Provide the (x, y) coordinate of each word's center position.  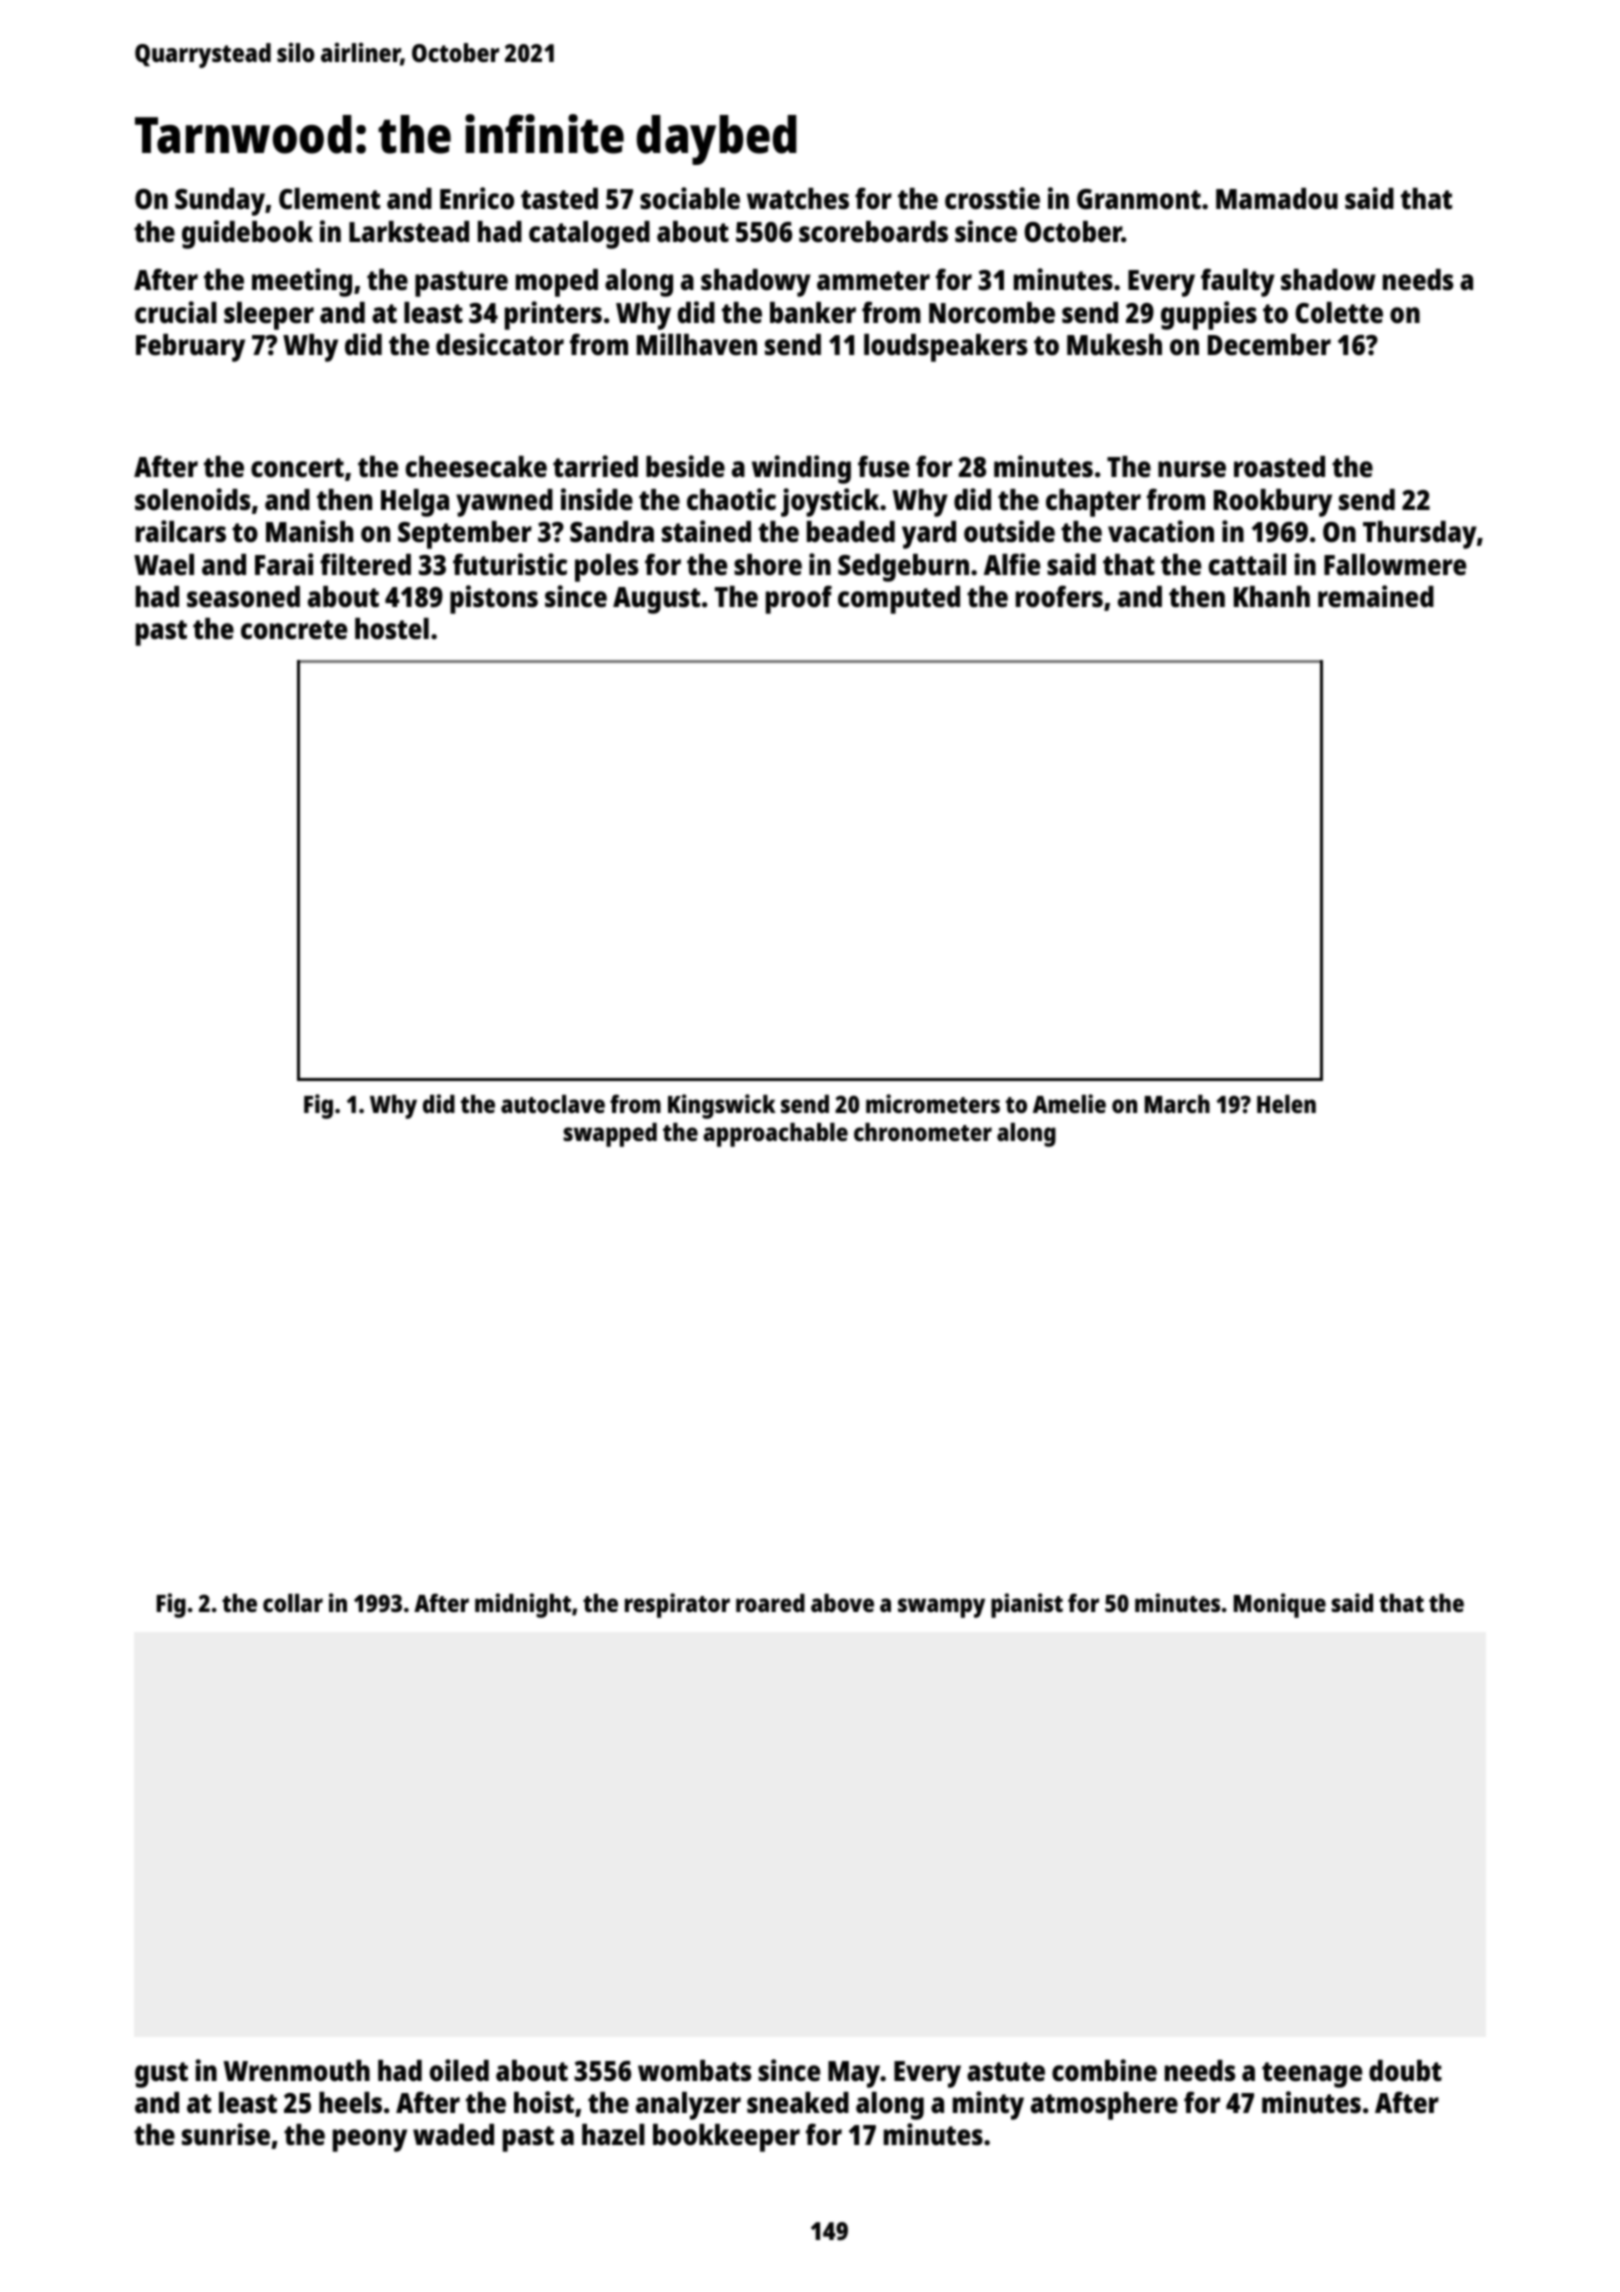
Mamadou (1277, 199)
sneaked (798, 2103)
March (1177, 1104)
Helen (1286, 1104)
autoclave (553, 1104)
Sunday (220, 202)
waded (453, 2135)
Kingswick (722, 1106)
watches (798, 199)
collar (293, 1603)
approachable (775, 1135)
